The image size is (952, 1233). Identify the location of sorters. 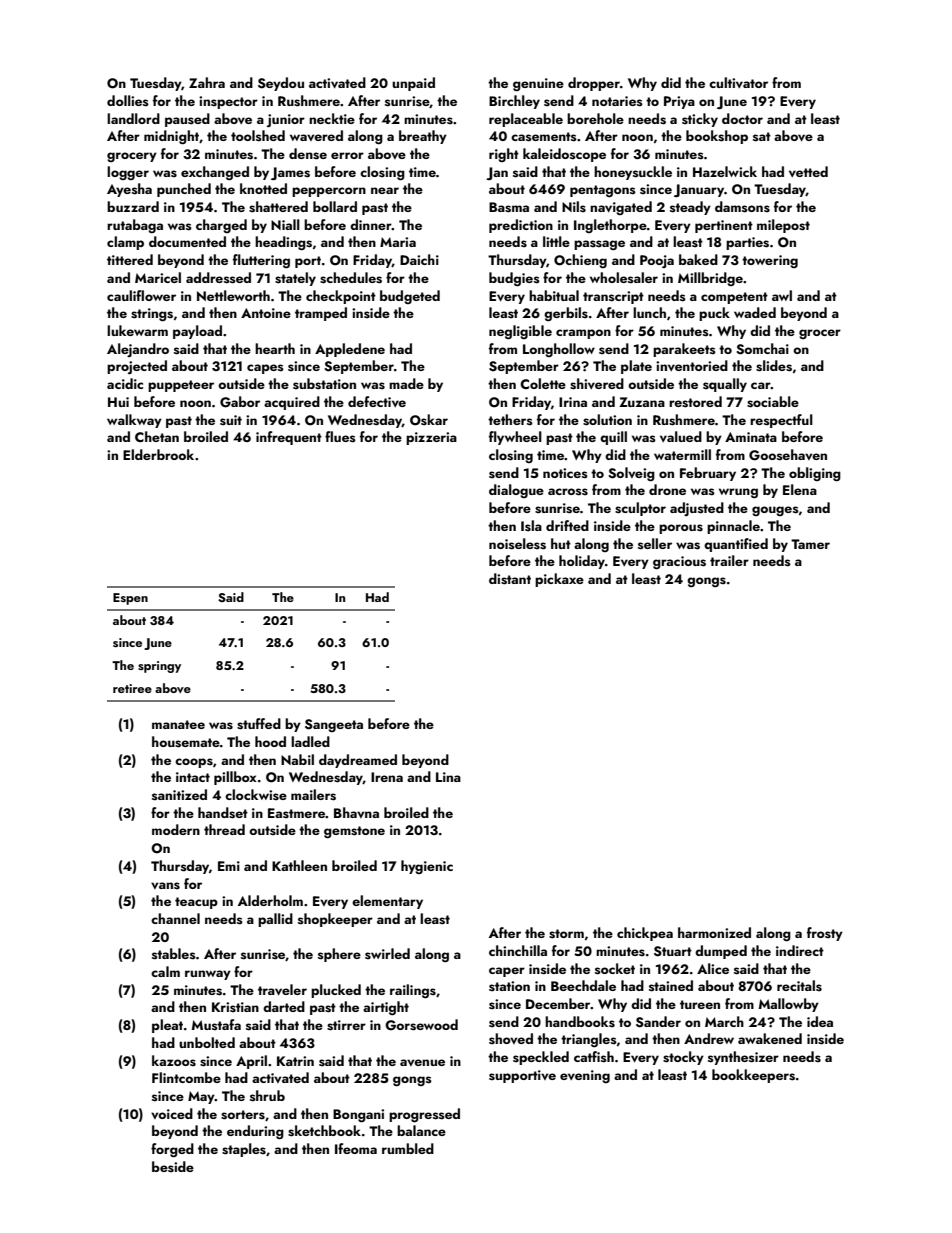
(243, 1115).
